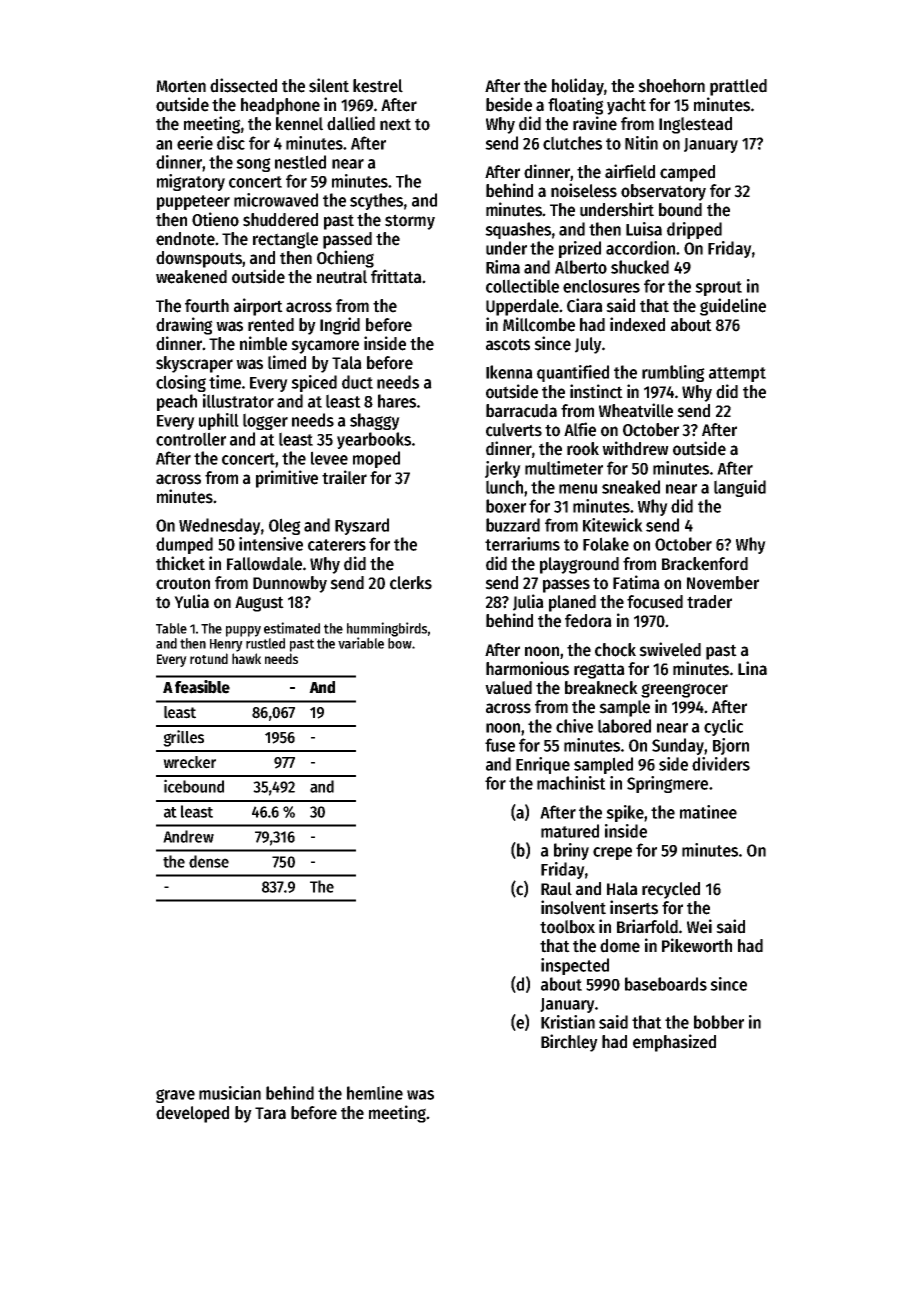  Describe the element at coordinates (723, 583) in the document. I see `November` at that location.
